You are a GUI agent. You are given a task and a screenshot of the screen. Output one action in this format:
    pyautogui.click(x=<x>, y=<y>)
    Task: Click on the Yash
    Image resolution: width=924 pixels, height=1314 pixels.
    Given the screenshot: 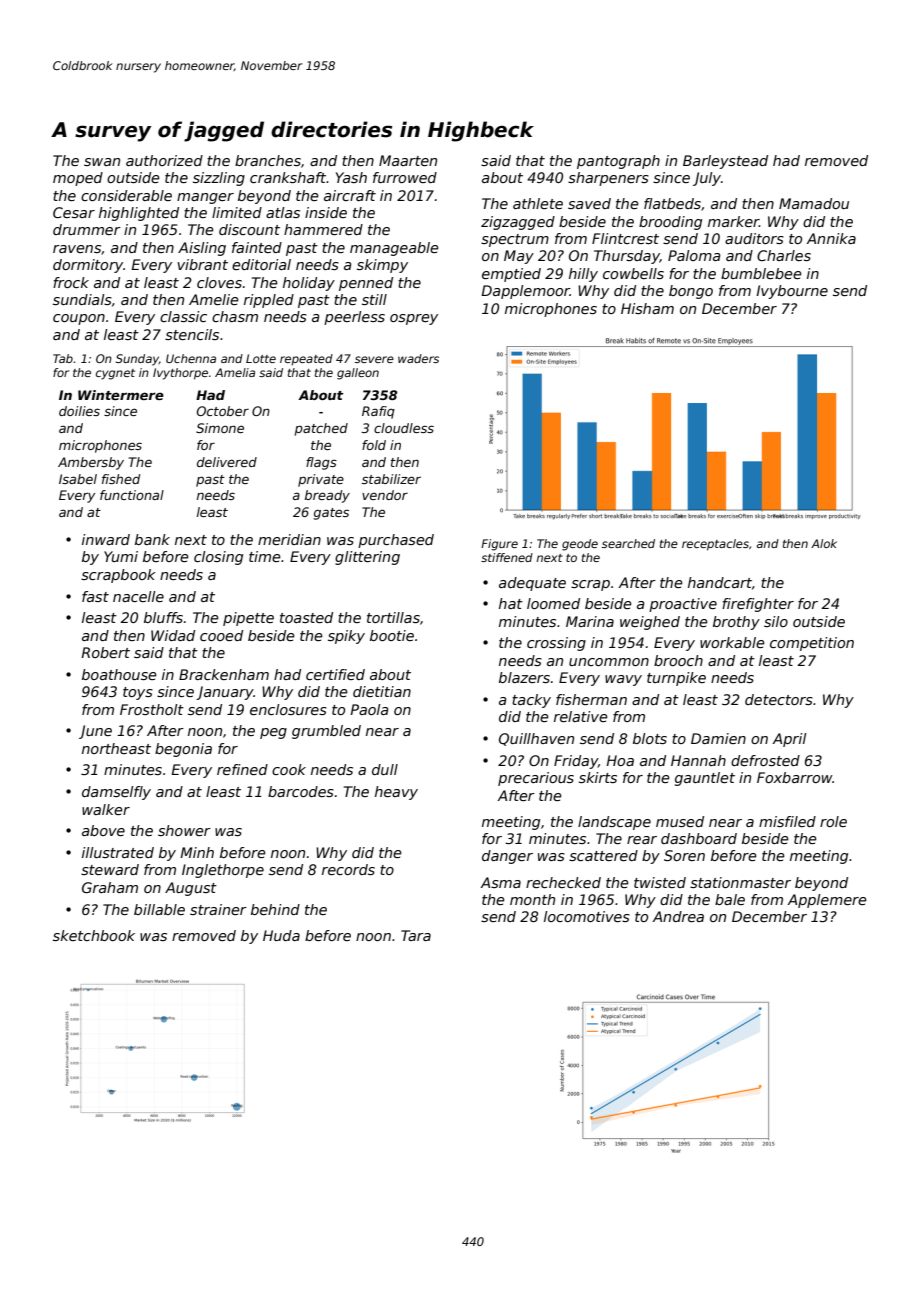 What is the action you would take?
    pyautogui.click(x=351, y=177)
